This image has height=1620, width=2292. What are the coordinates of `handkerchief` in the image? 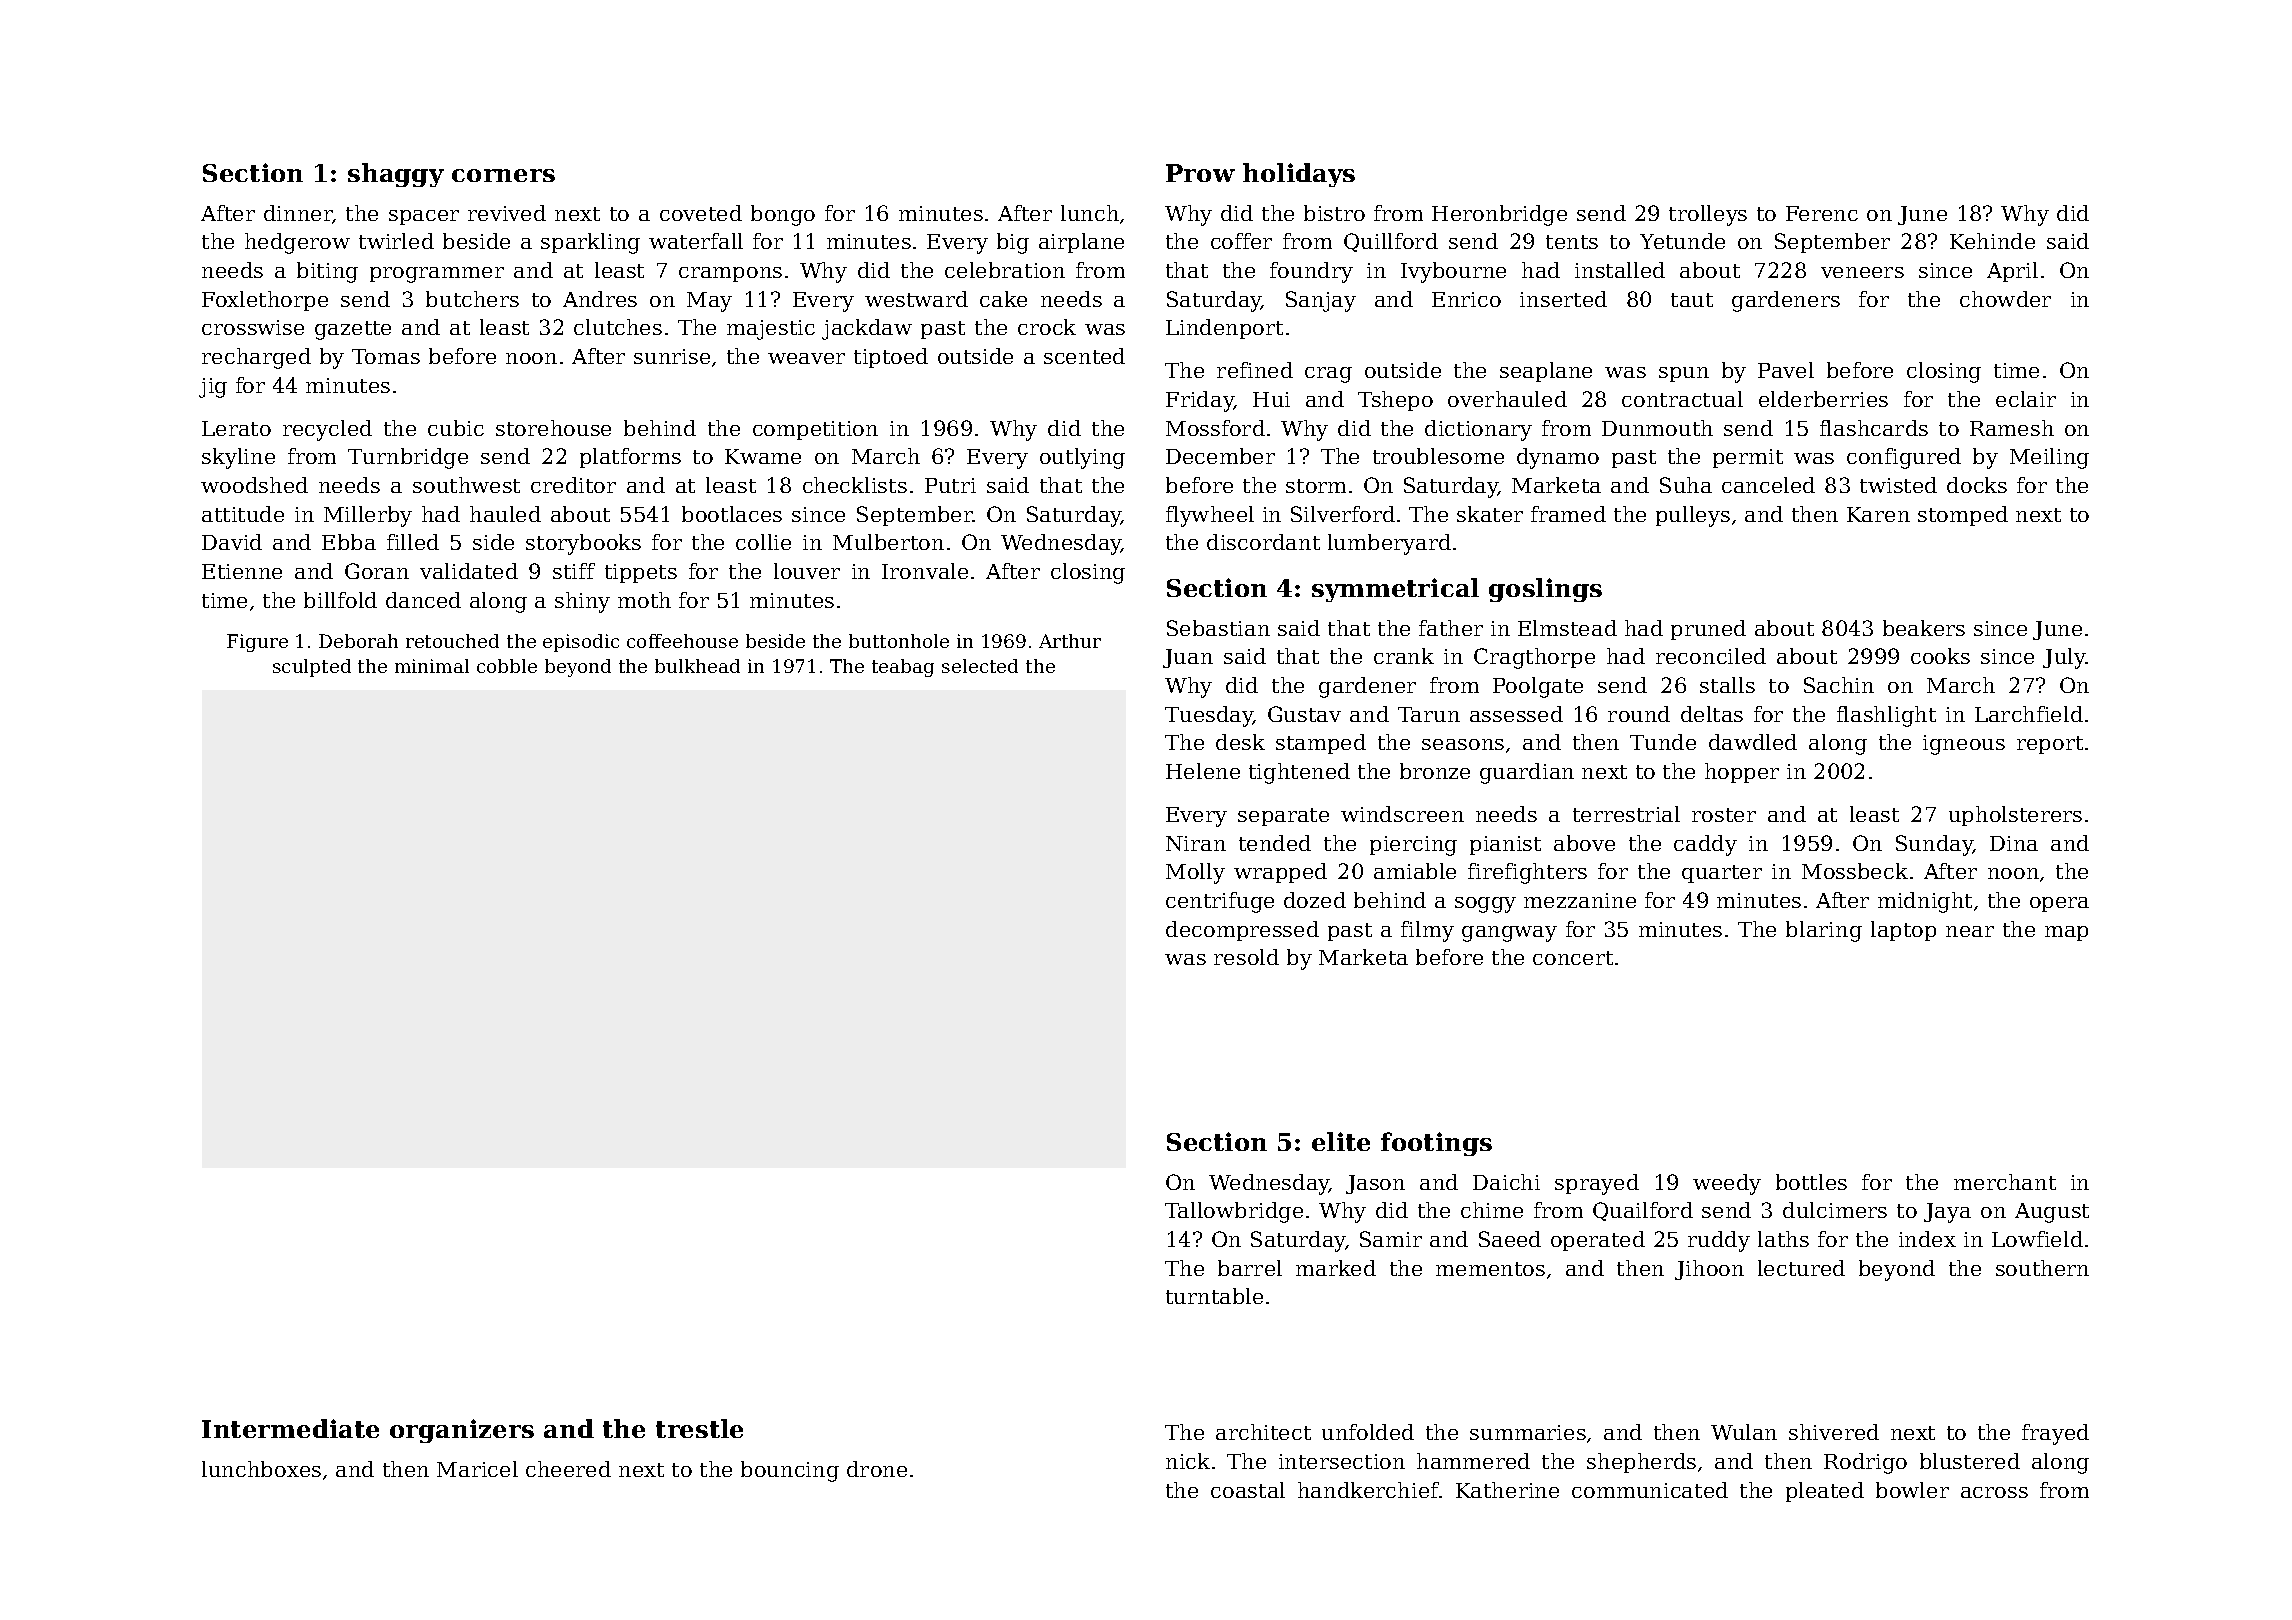 It's located at (1369, 1490).
